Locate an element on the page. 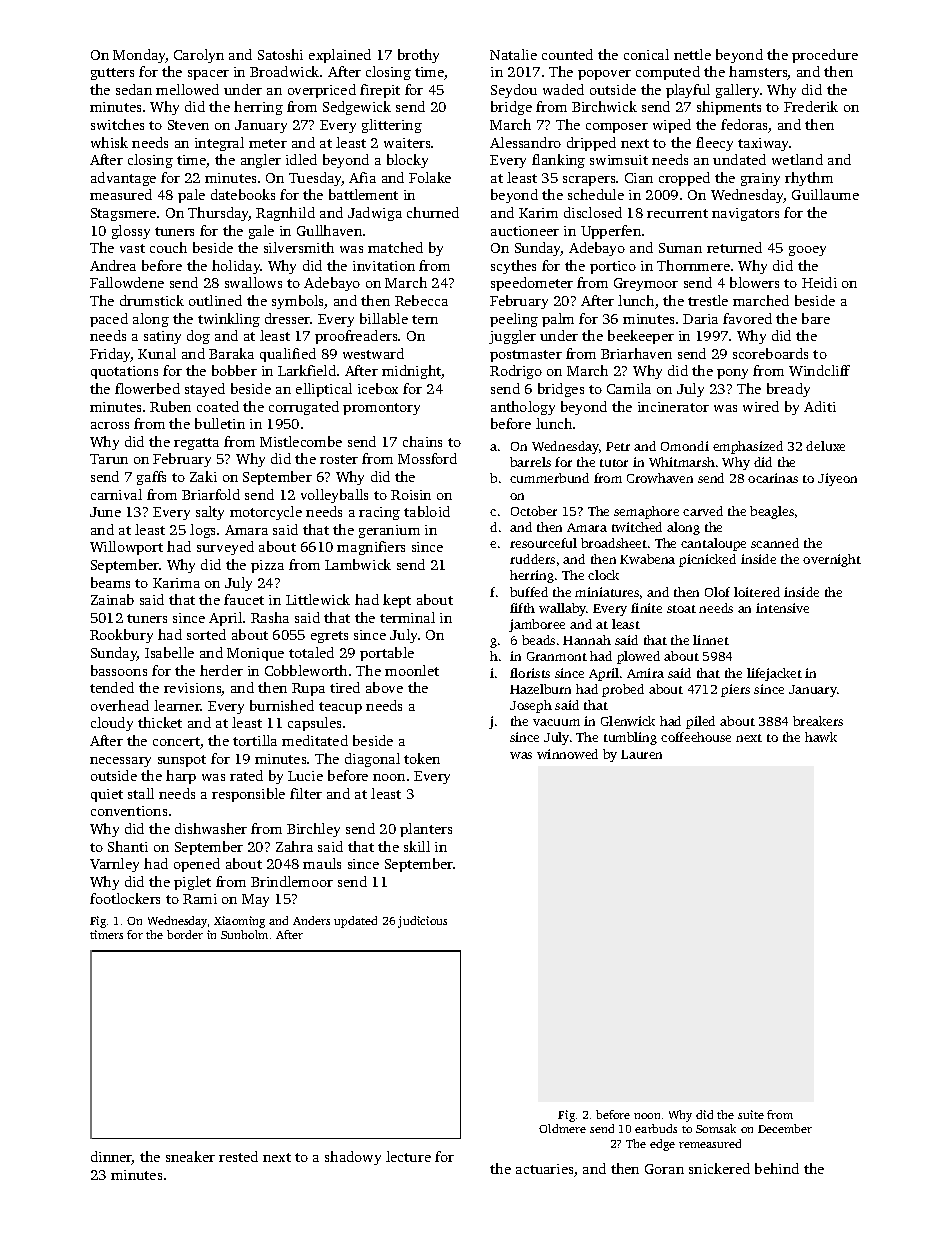 Image resolution: width=952 pixels, height=1233 pixels. bulletin is located at coordinates (220, 423).
